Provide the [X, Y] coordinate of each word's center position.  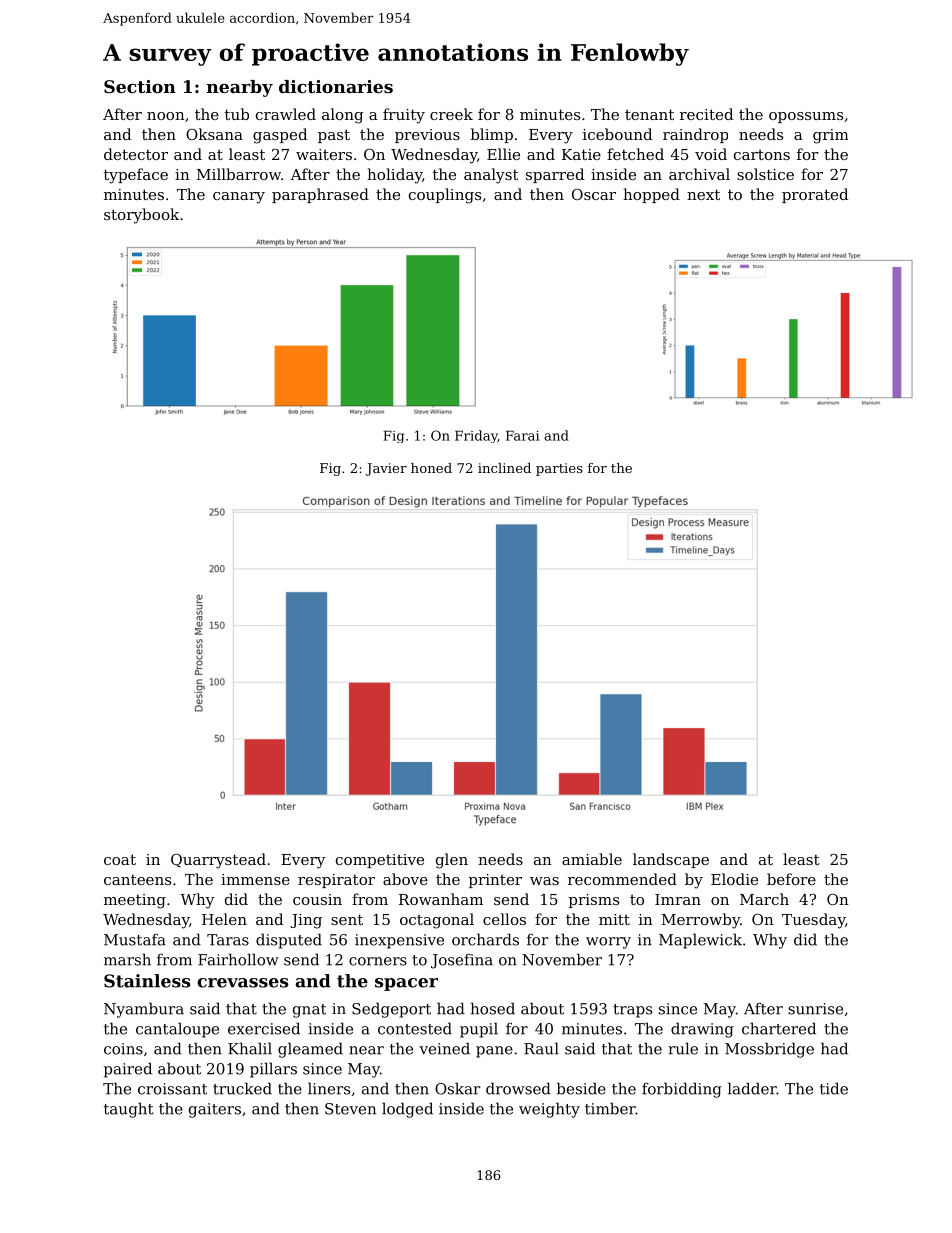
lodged [407, 1110]
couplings [445, 196]
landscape [671, 860]
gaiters [215, 1110]
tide [834, 1088]
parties [559, 469]
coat [120, 859]
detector [136, 154]
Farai [522, 436]
